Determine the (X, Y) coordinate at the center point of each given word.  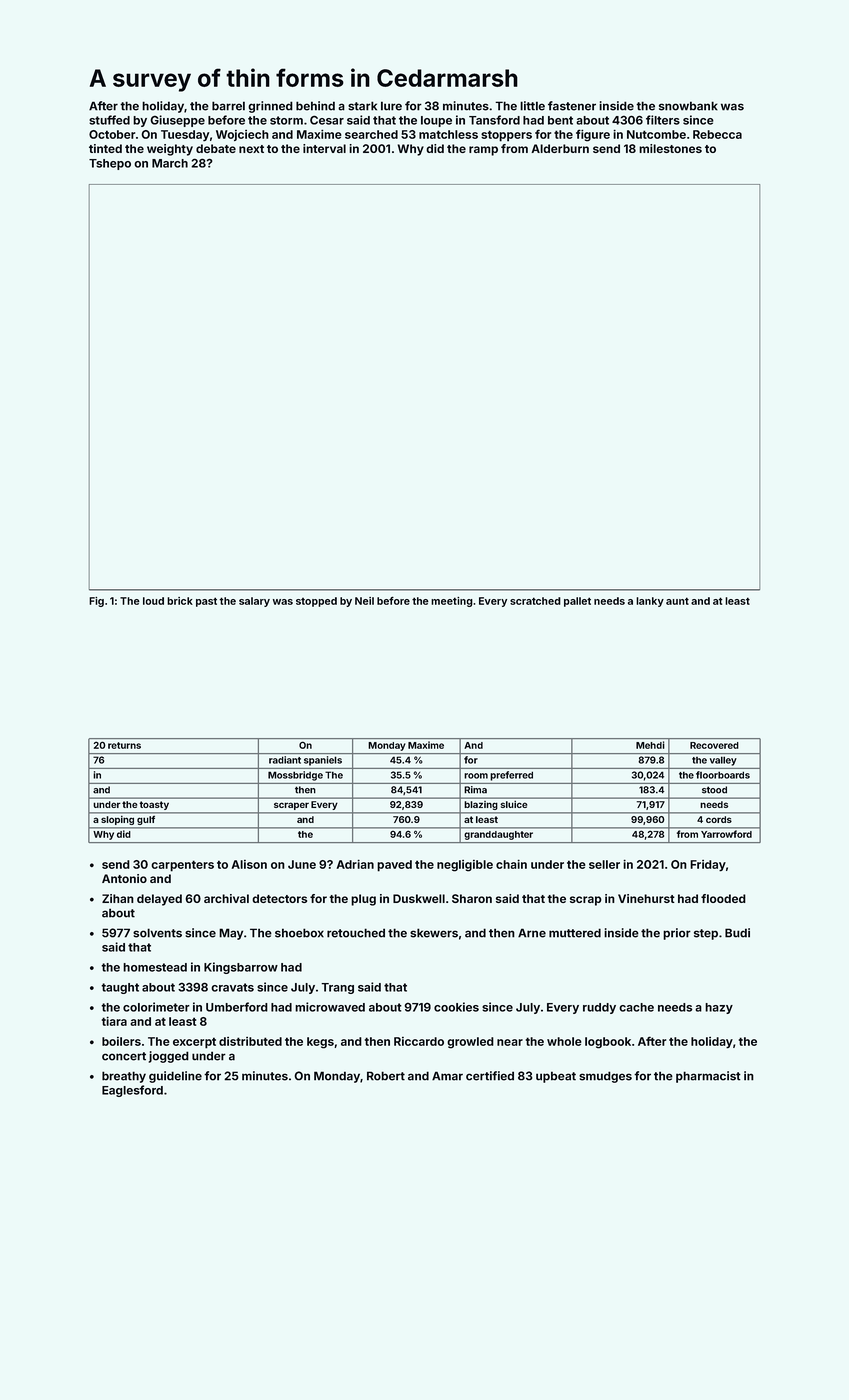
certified (490, 1076)
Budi (737, 933)
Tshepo (110, 164)
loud (153, 601)
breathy (124, 1077)
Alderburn (560, 148)
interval (324, 148)
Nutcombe (656, 134)
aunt (677, 601)
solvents (157, 933)
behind (315, 106)
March (170, 163)
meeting (452, 602)
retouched (356, 933)
